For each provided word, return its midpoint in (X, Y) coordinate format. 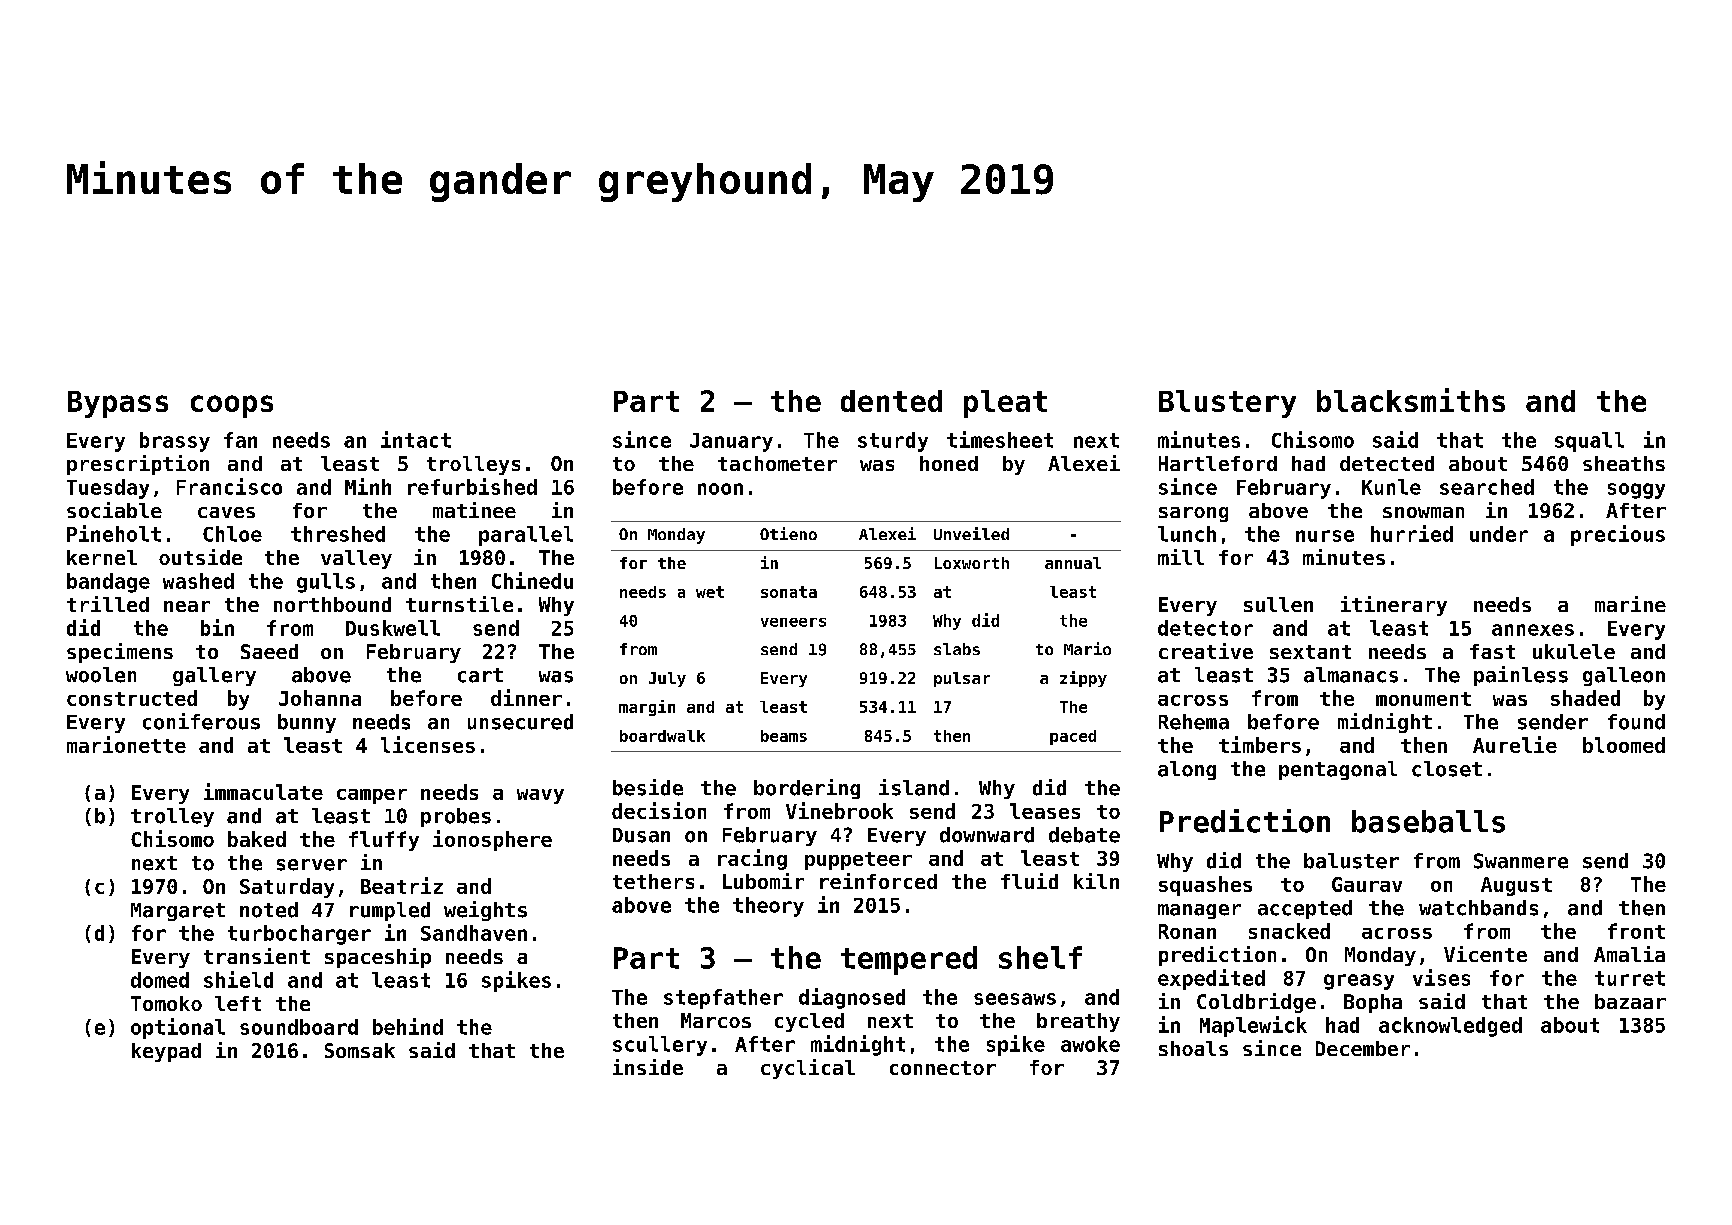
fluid (1029, 881)
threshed (338, 534)
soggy (1636, 491)
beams (784, 736)
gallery (214, 676)
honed (949, 463)
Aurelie (1515, 744)
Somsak (360, 1050)
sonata (789, 592)
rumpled (390, 911)
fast (1492, 651)
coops (232, 406)
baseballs (1428, 821)
